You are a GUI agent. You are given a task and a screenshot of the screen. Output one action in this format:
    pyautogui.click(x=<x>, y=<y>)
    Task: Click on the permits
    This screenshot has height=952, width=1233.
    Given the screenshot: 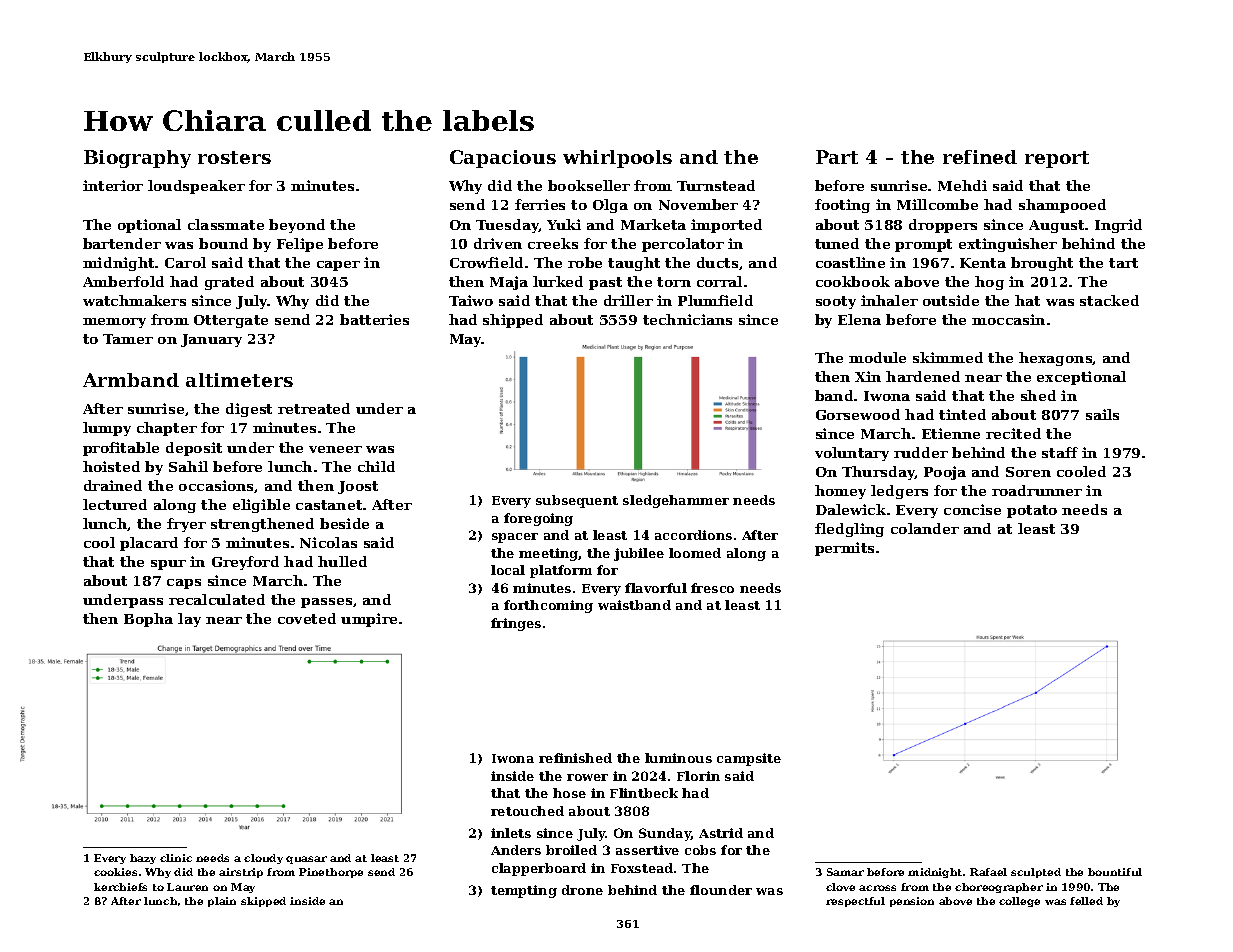 What is the action you would take?
    pyautogui.click(x=844, y=549)
